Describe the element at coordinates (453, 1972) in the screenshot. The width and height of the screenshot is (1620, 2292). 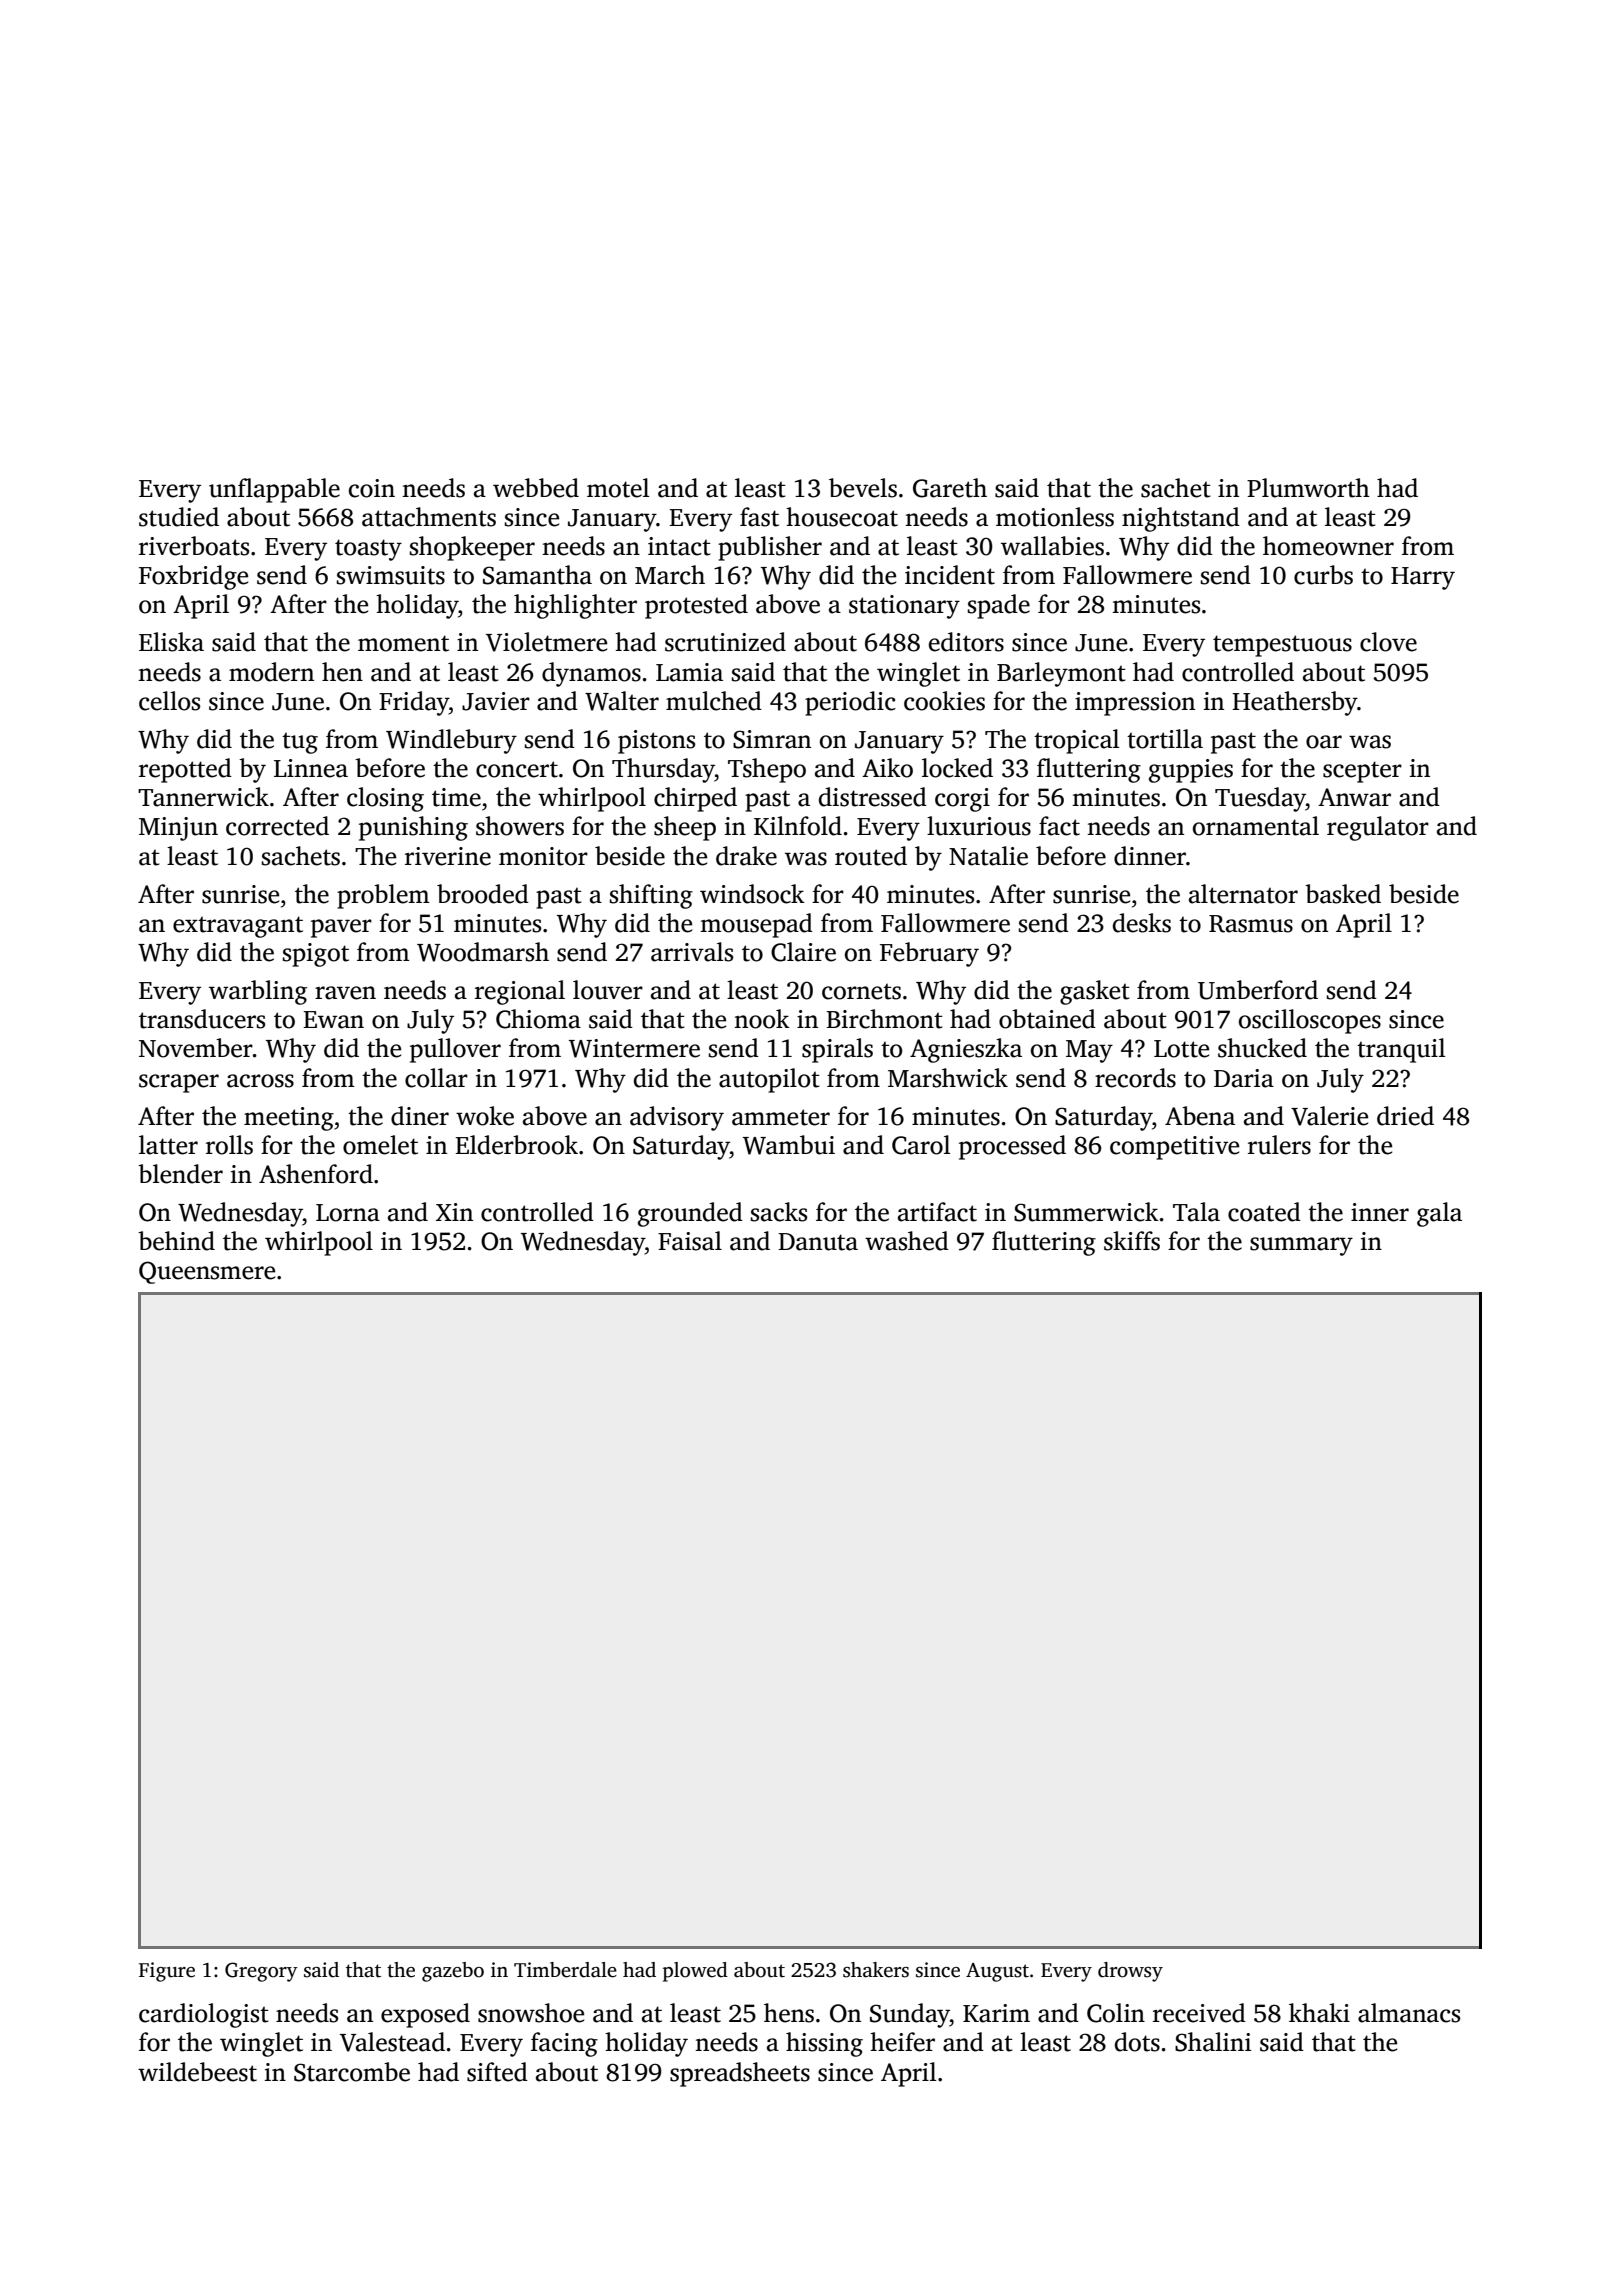
I see `gazebo` at that location.
